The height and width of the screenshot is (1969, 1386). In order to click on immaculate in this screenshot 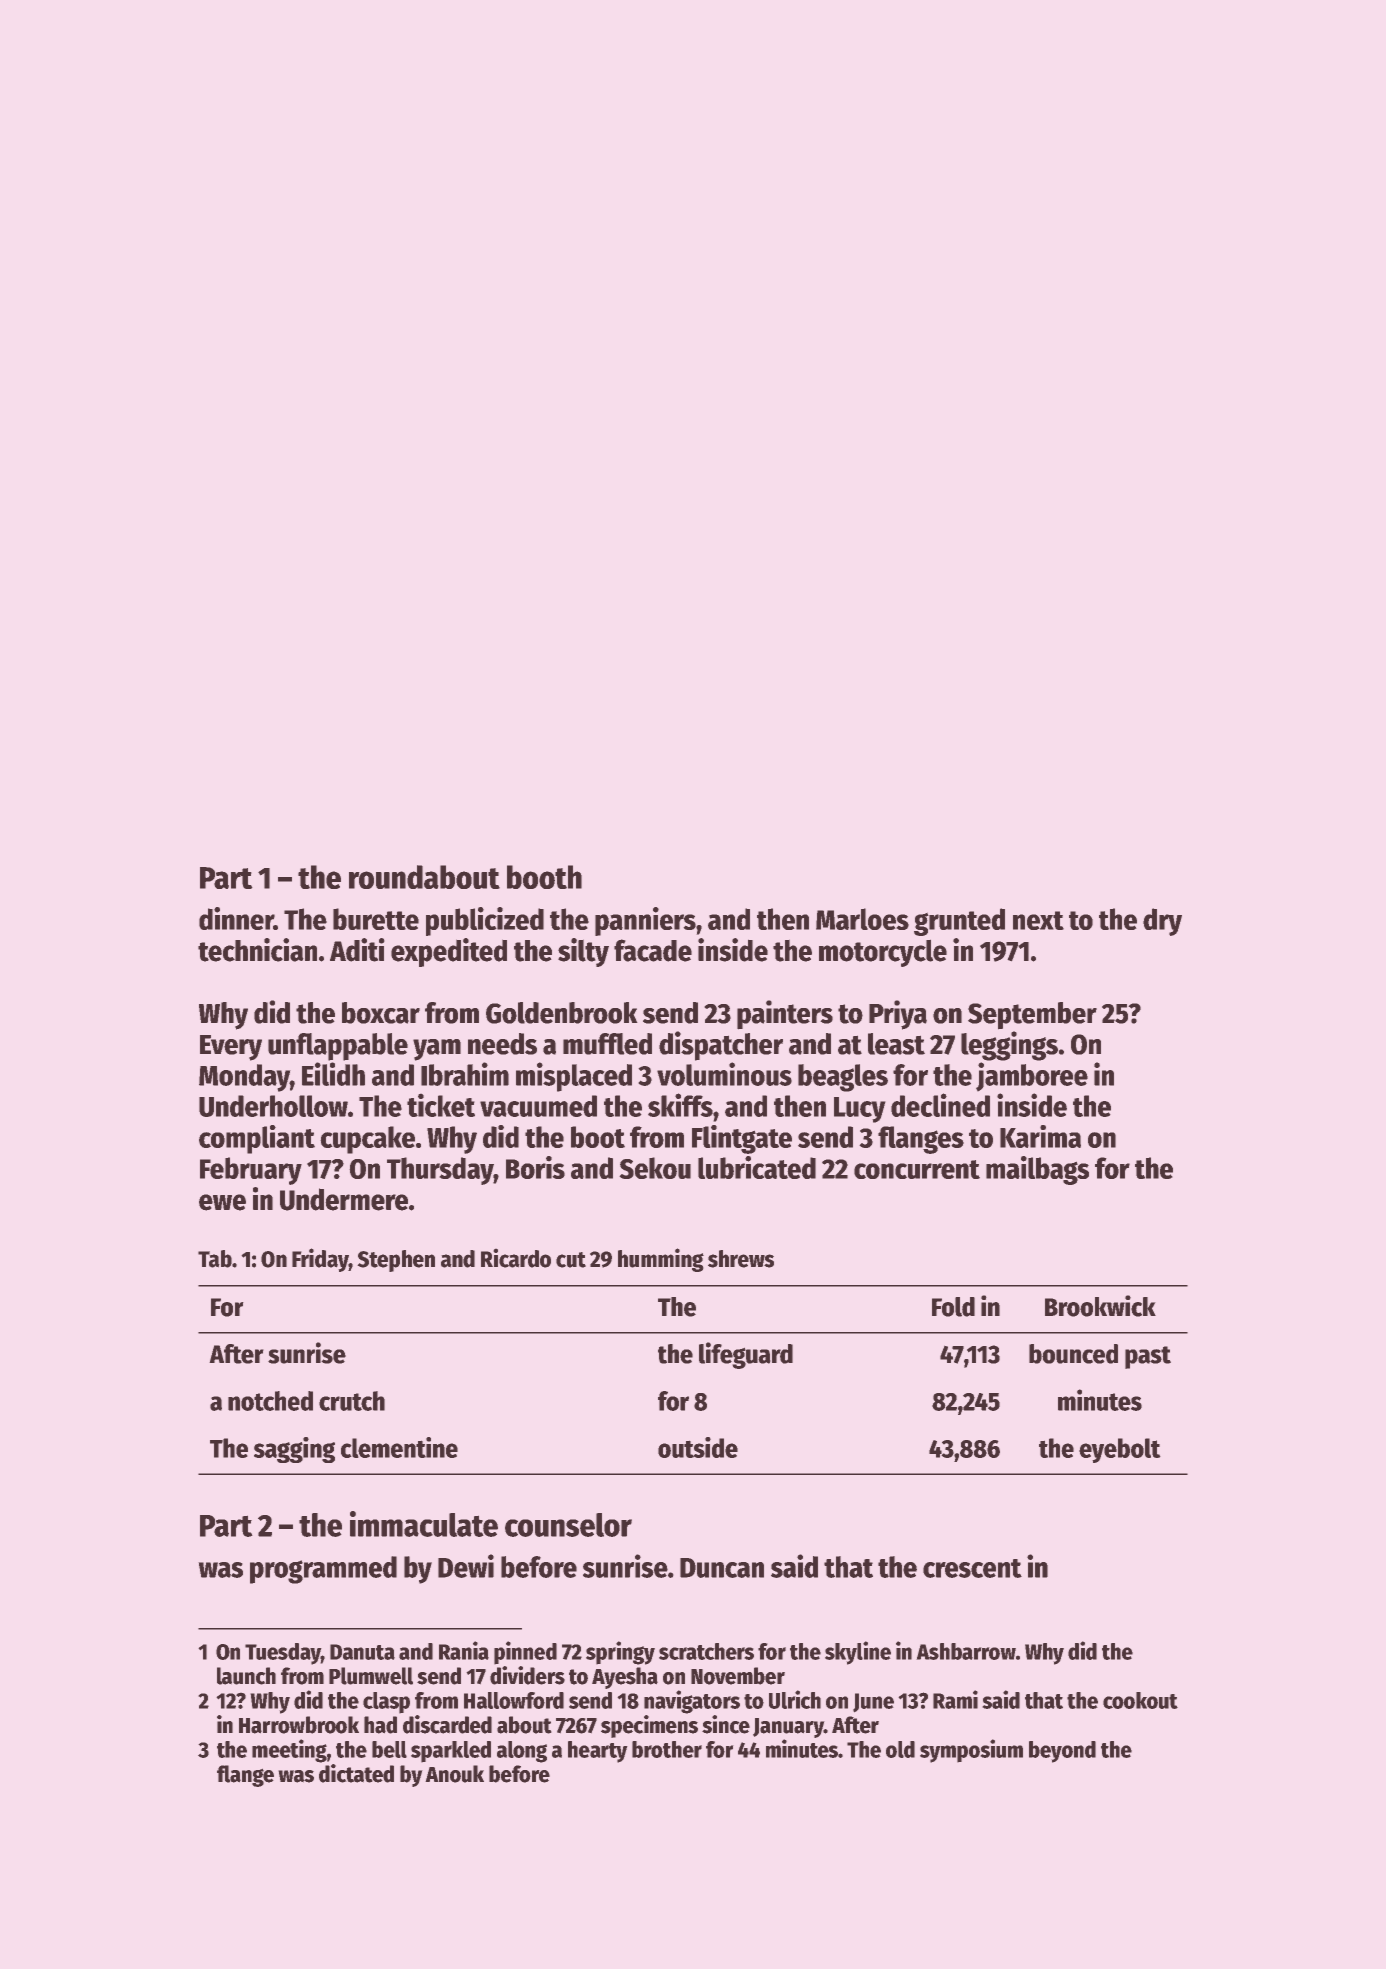, I will do `click(424, 1524)`.
